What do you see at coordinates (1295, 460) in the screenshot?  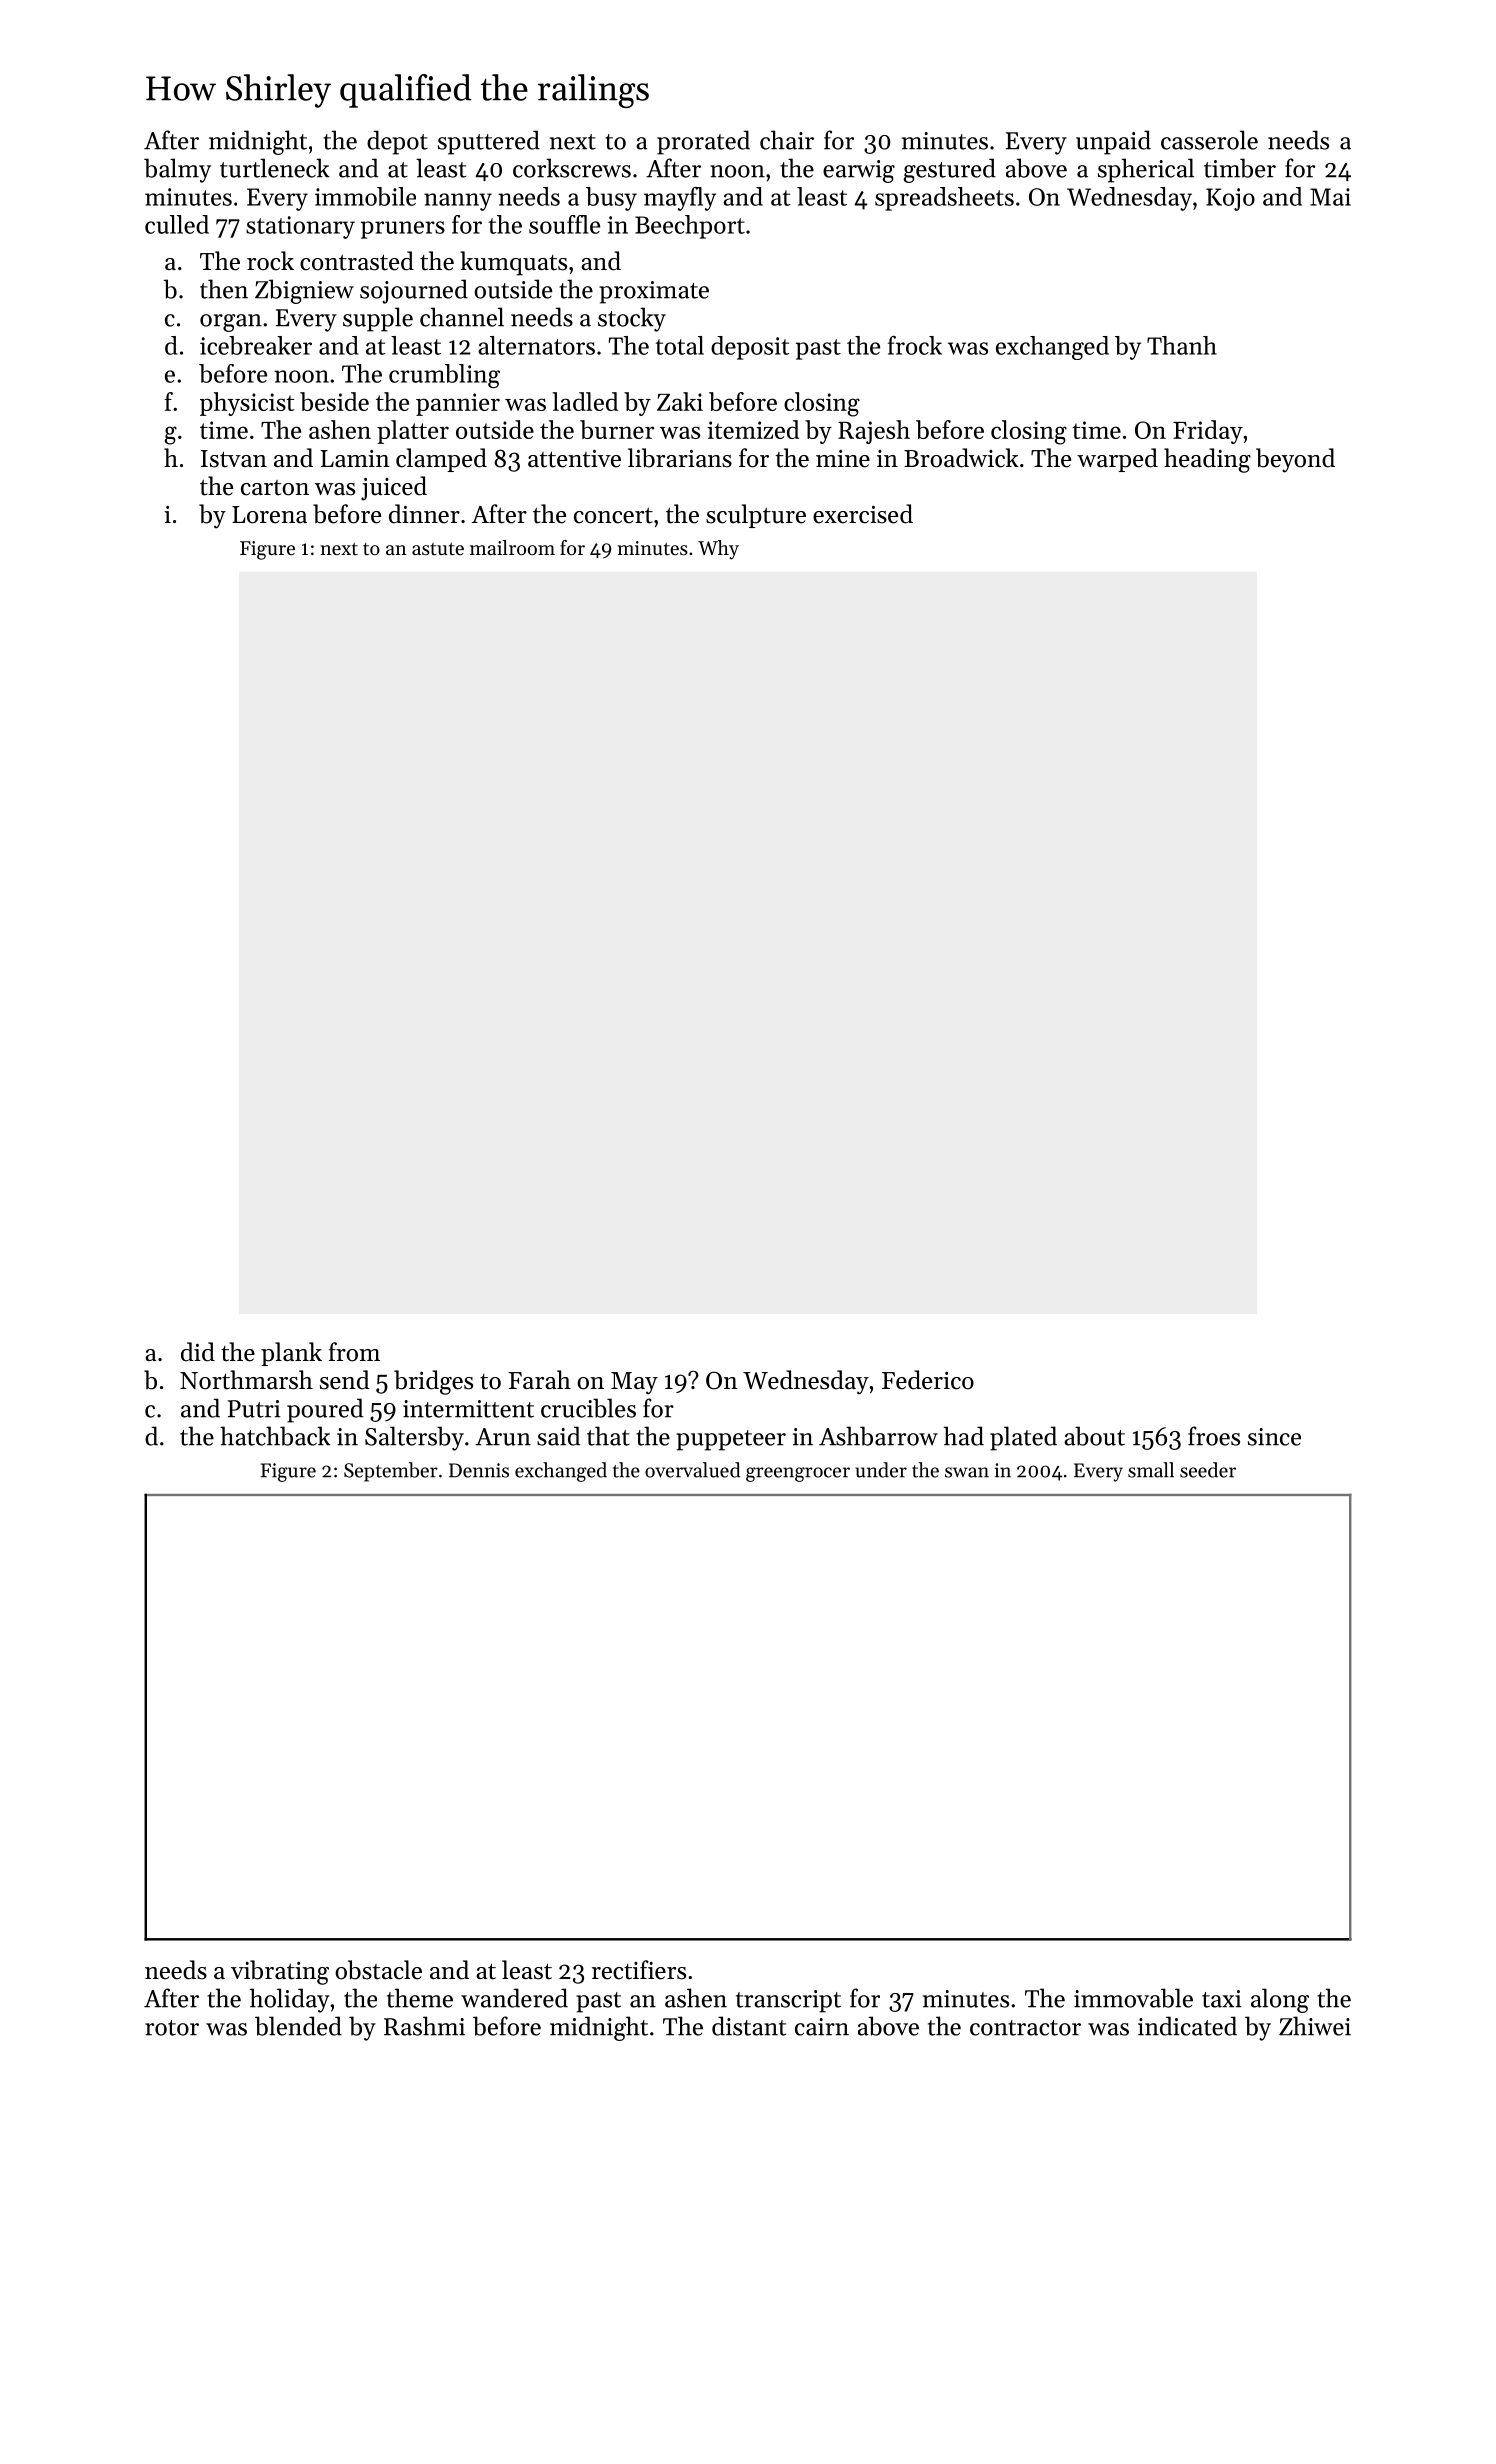 I see `beyond` at bounding box center [1295, 460].
